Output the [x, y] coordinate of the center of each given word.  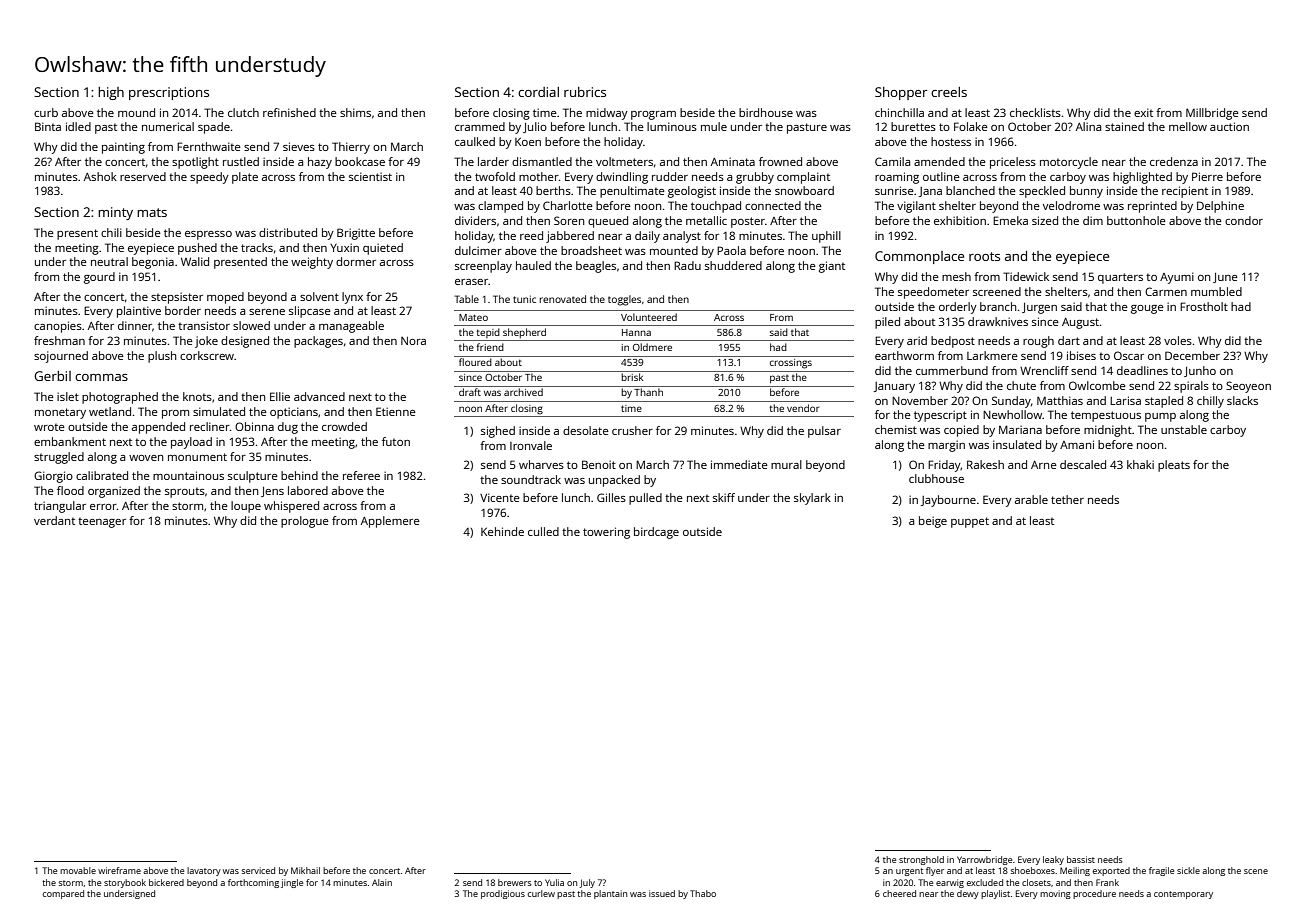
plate [245, 178]
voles [1178, 340]
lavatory [204, 871]
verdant [54, 520]
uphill [826, 237]
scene [1256, 871]
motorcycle [1069, 163]
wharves [541, 464]
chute [1021, 385]
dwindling [622, 178]
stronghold [921, 860]
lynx [352, 298]
